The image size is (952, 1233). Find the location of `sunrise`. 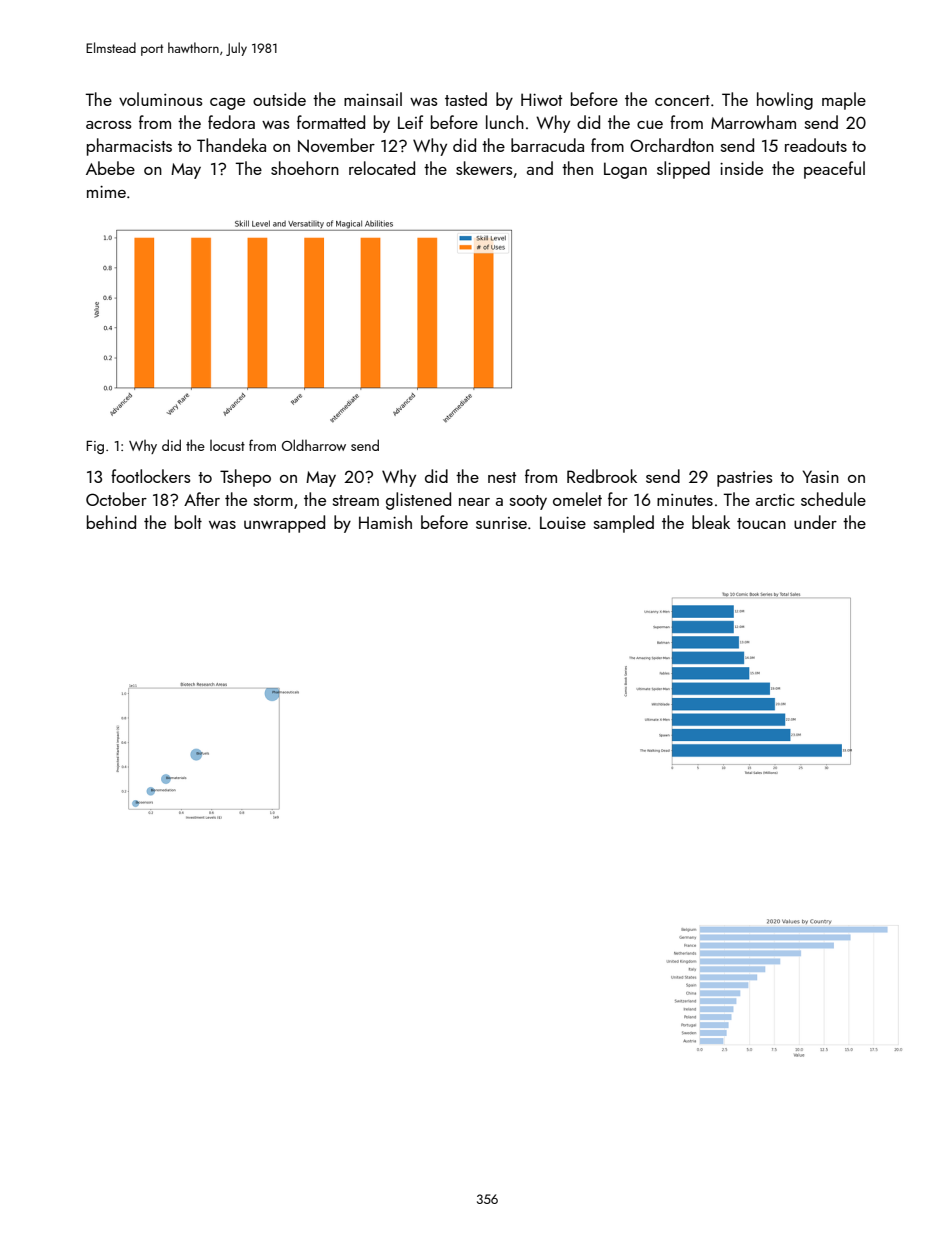

sunrise is located at coordinates (501, 523).
